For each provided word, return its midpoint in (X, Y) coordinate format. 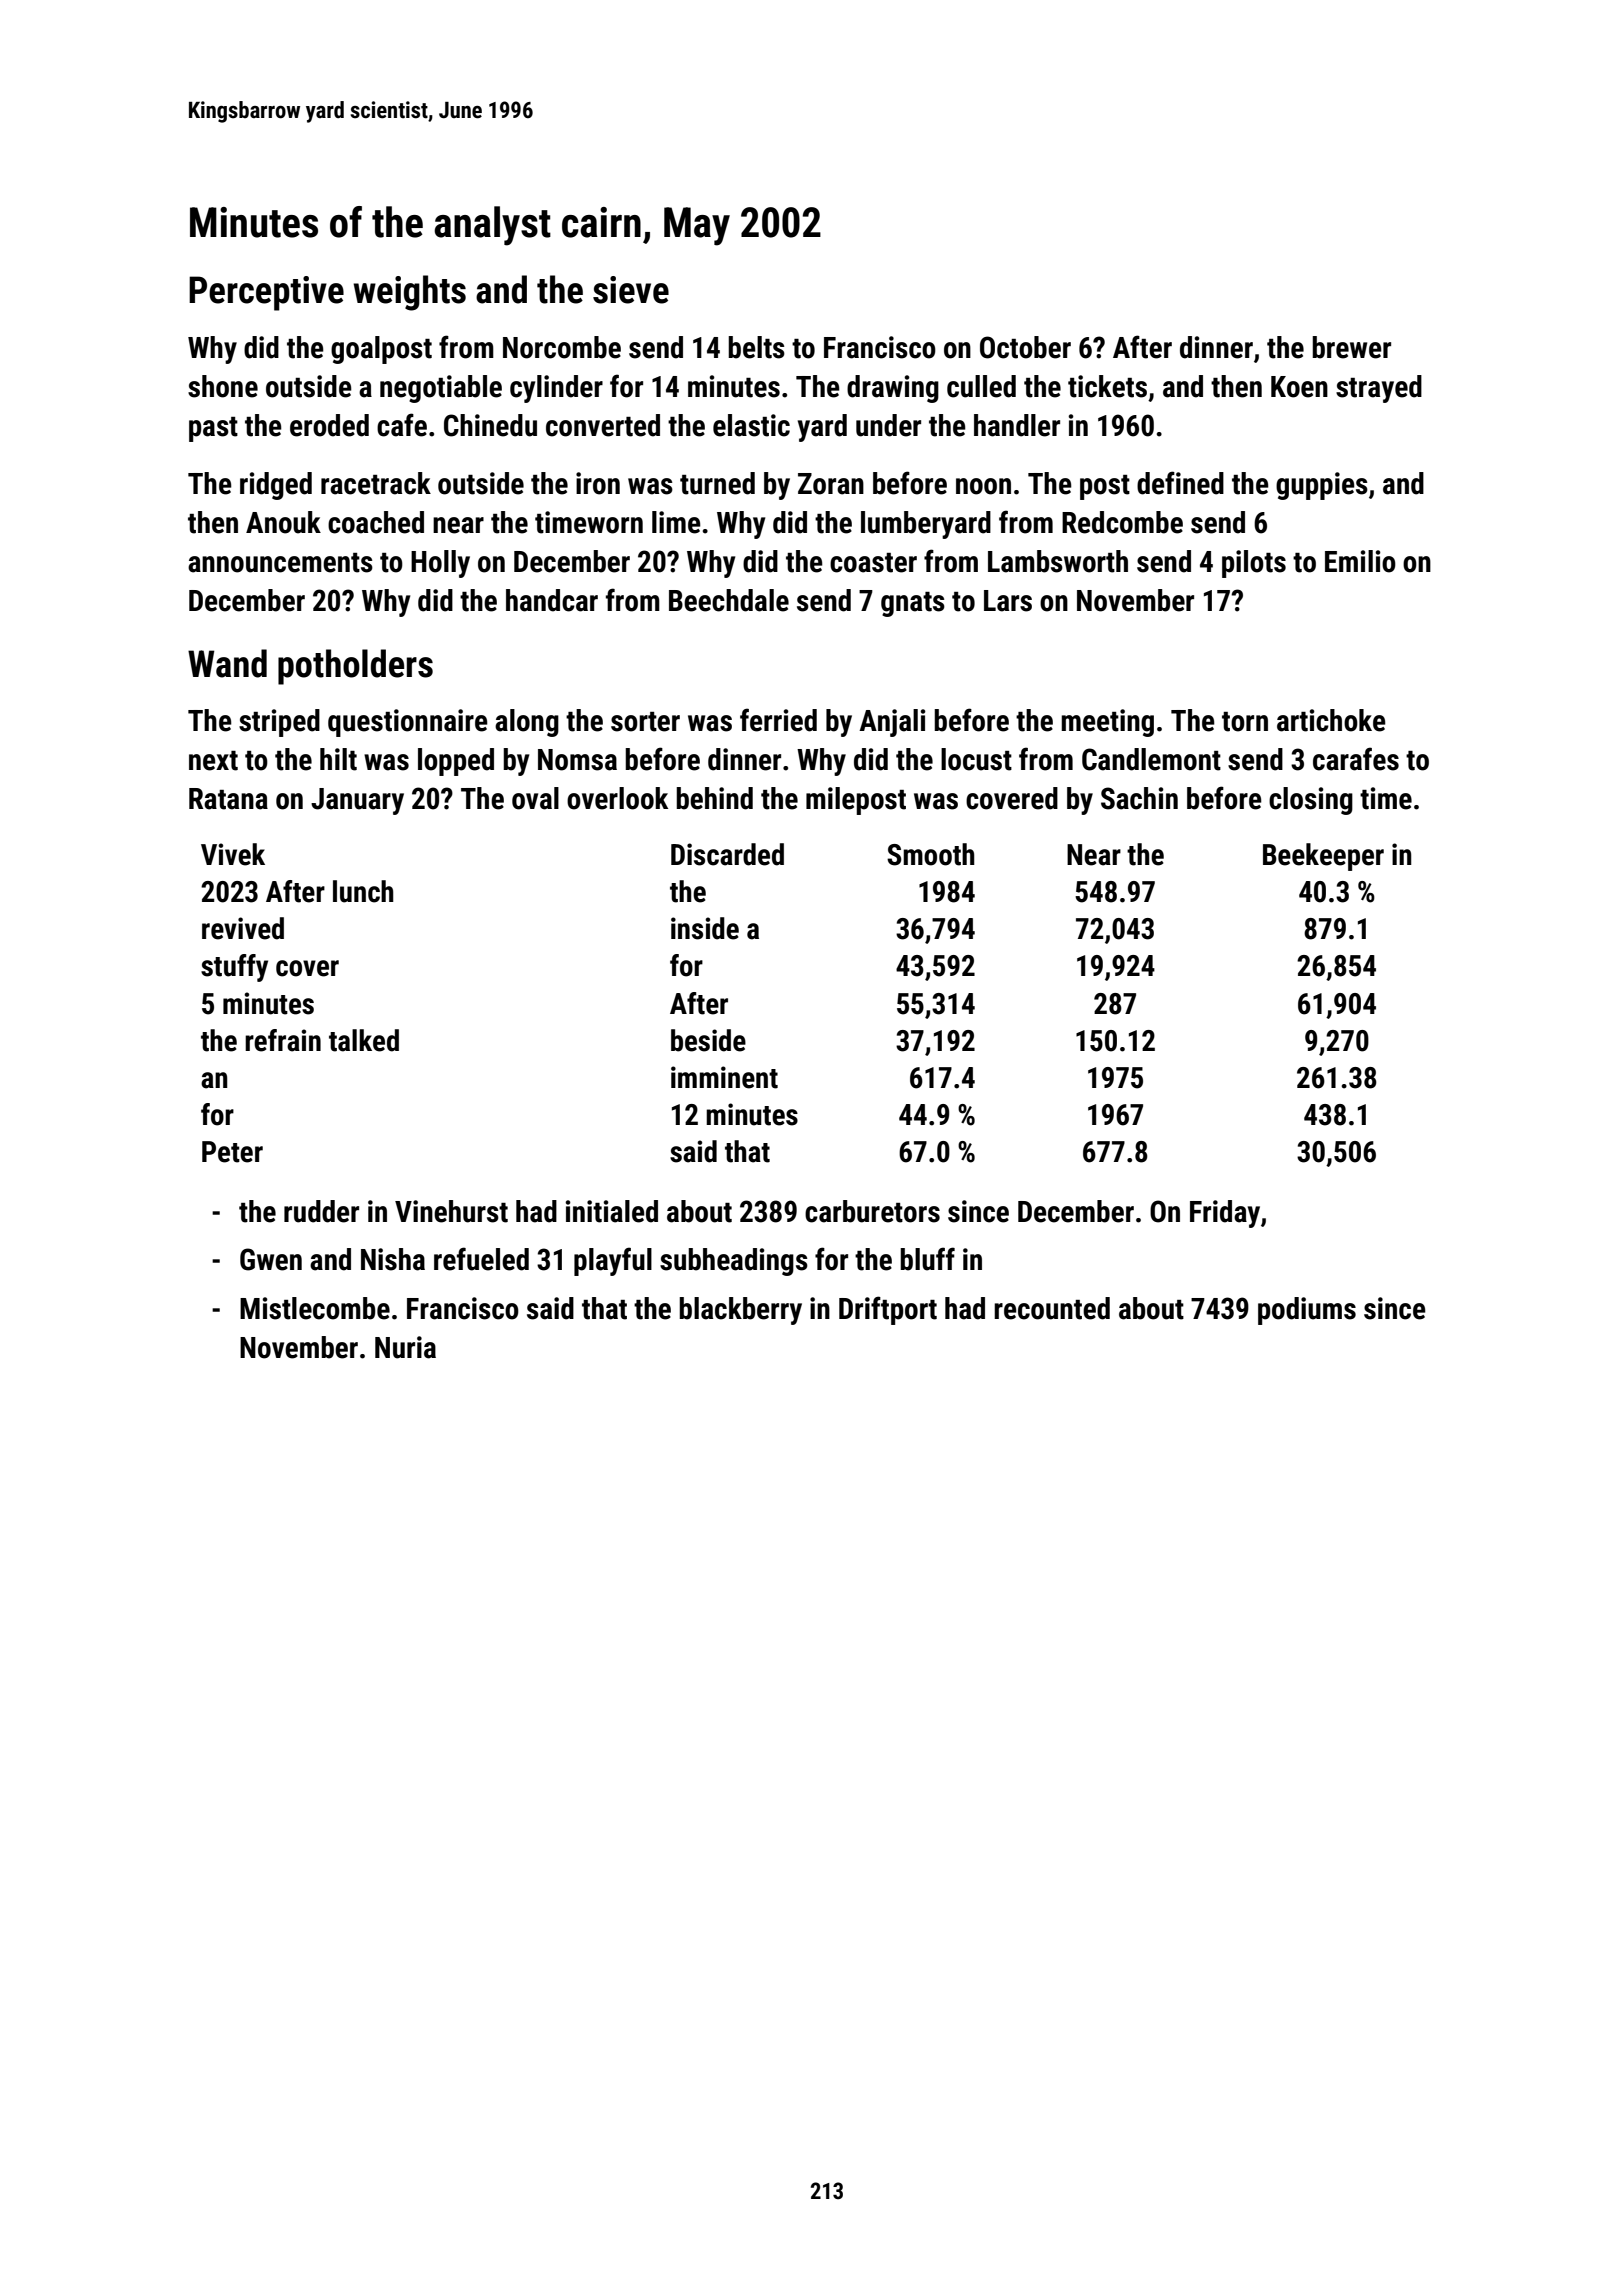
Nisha (393, 1259)
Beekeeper (1323, 857)
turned (717, 483)
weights (409, 293)
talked (364, 1040)
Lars (1008, 601)
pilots (1254, 564)
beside (708, 1040)
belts (756, 347)
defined (1180, 483)
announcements (280, 563)
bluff (927, 1259)
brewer (1351, 347)
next (213, 761)
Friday (1225, 1214)
